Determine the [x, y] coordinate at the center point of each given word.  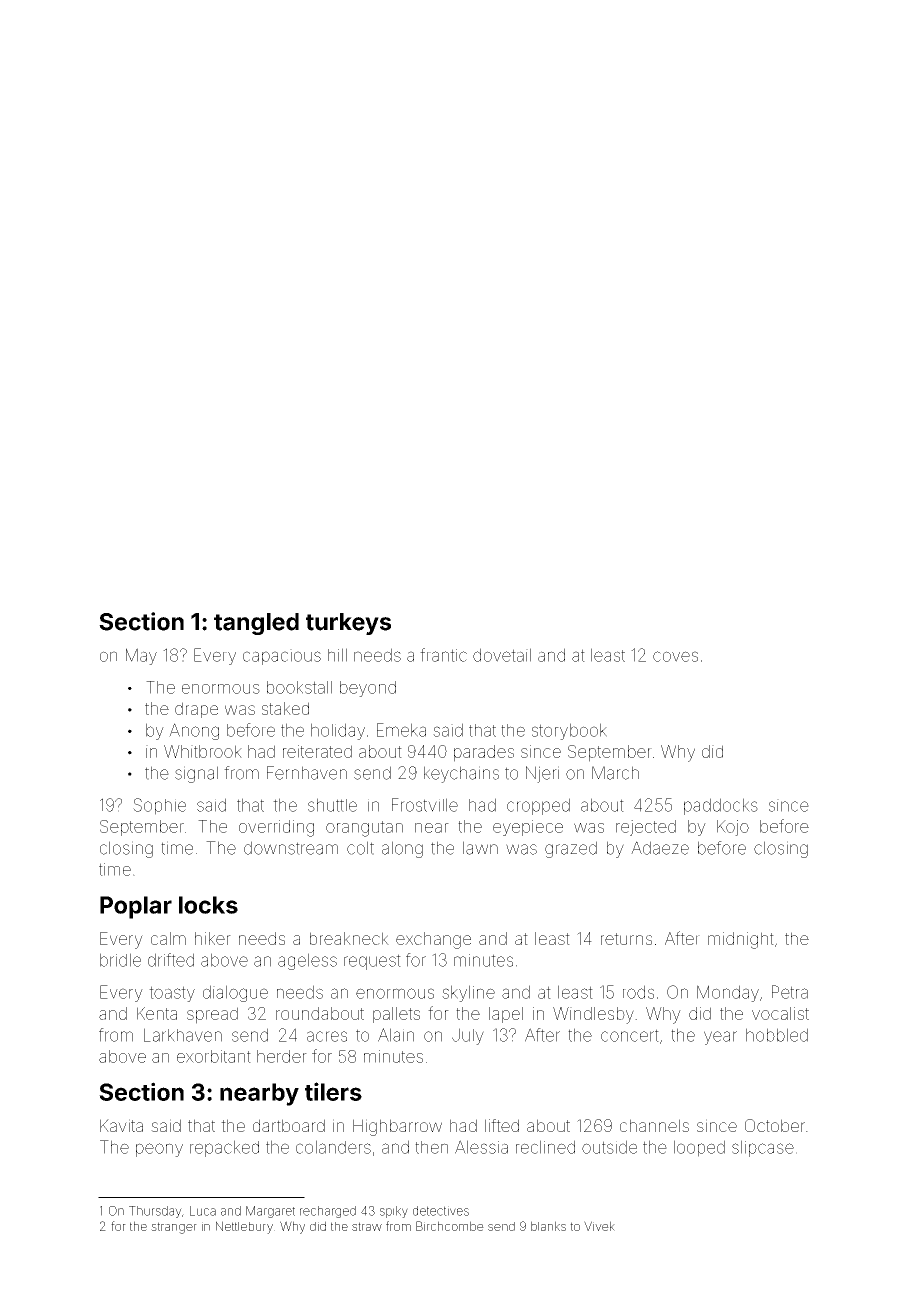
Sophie [159, 806]
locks [208, 905]
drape [196, 710]
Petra [790, 992]
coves [675, 656]
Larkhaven [183, 1035]
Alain [396, 1035]
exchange [433, 940]
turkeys [348, 624]
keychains [461, 774]
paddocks [721, 806]
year [720, 1038]
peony [159, 1150]
